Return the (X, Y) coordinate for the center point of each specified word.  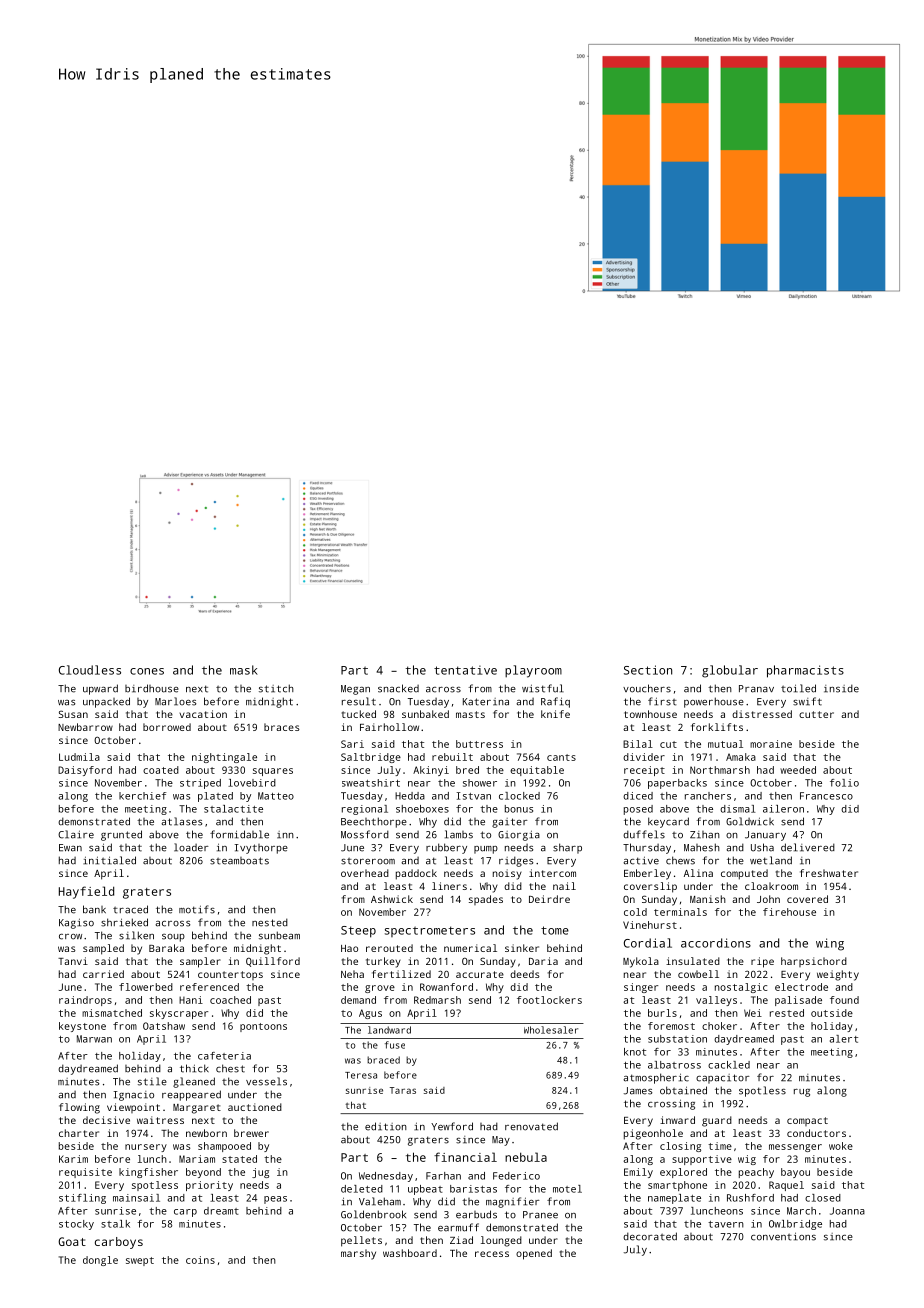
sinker (522, 948)
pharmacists (805, 671)
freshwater (829, 873)
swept (140, 1261)
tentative (465, 670)
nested (270, 922)
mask (244, 670)
